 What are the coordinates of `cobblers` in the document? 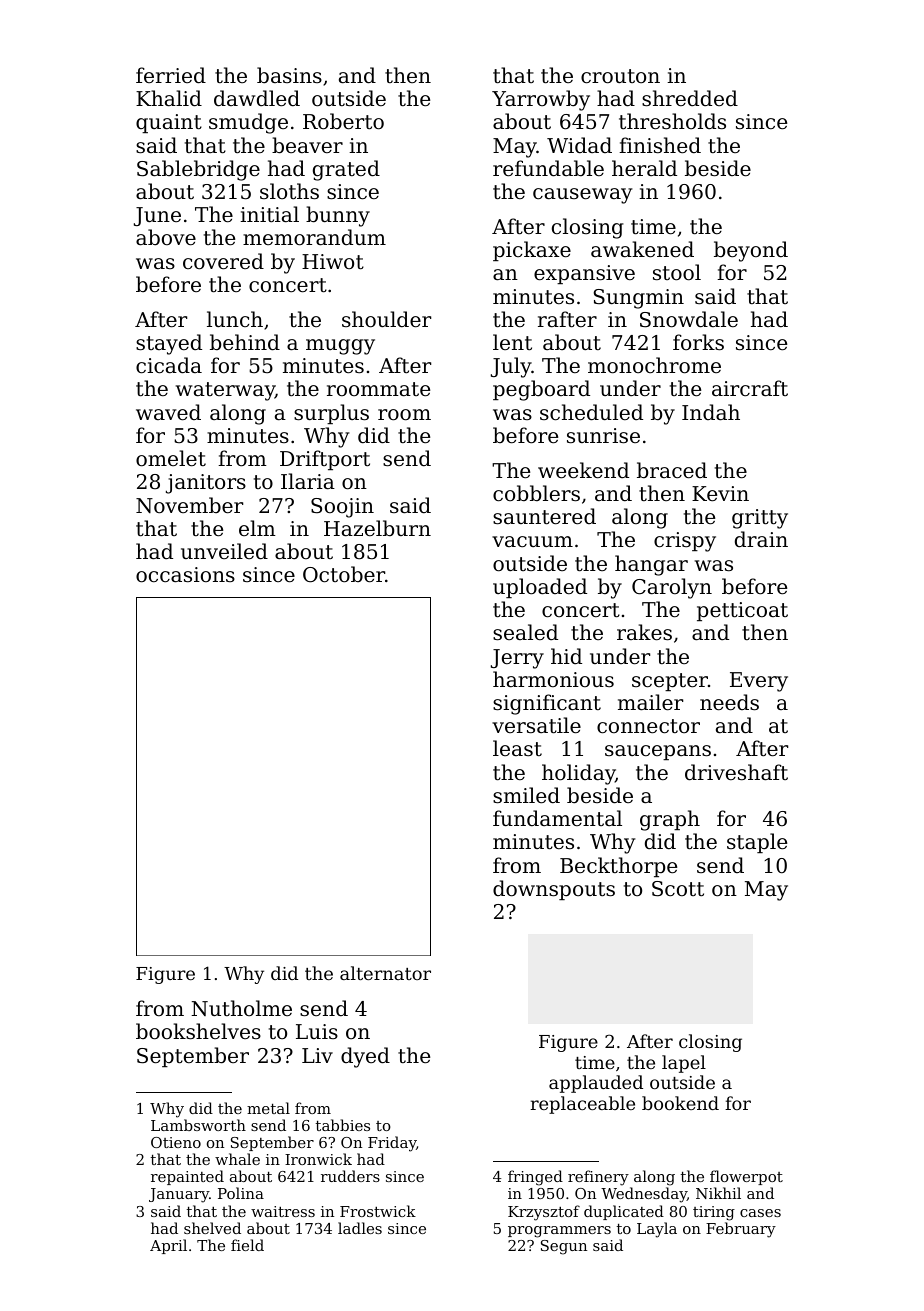 It's located at (536, 493).
